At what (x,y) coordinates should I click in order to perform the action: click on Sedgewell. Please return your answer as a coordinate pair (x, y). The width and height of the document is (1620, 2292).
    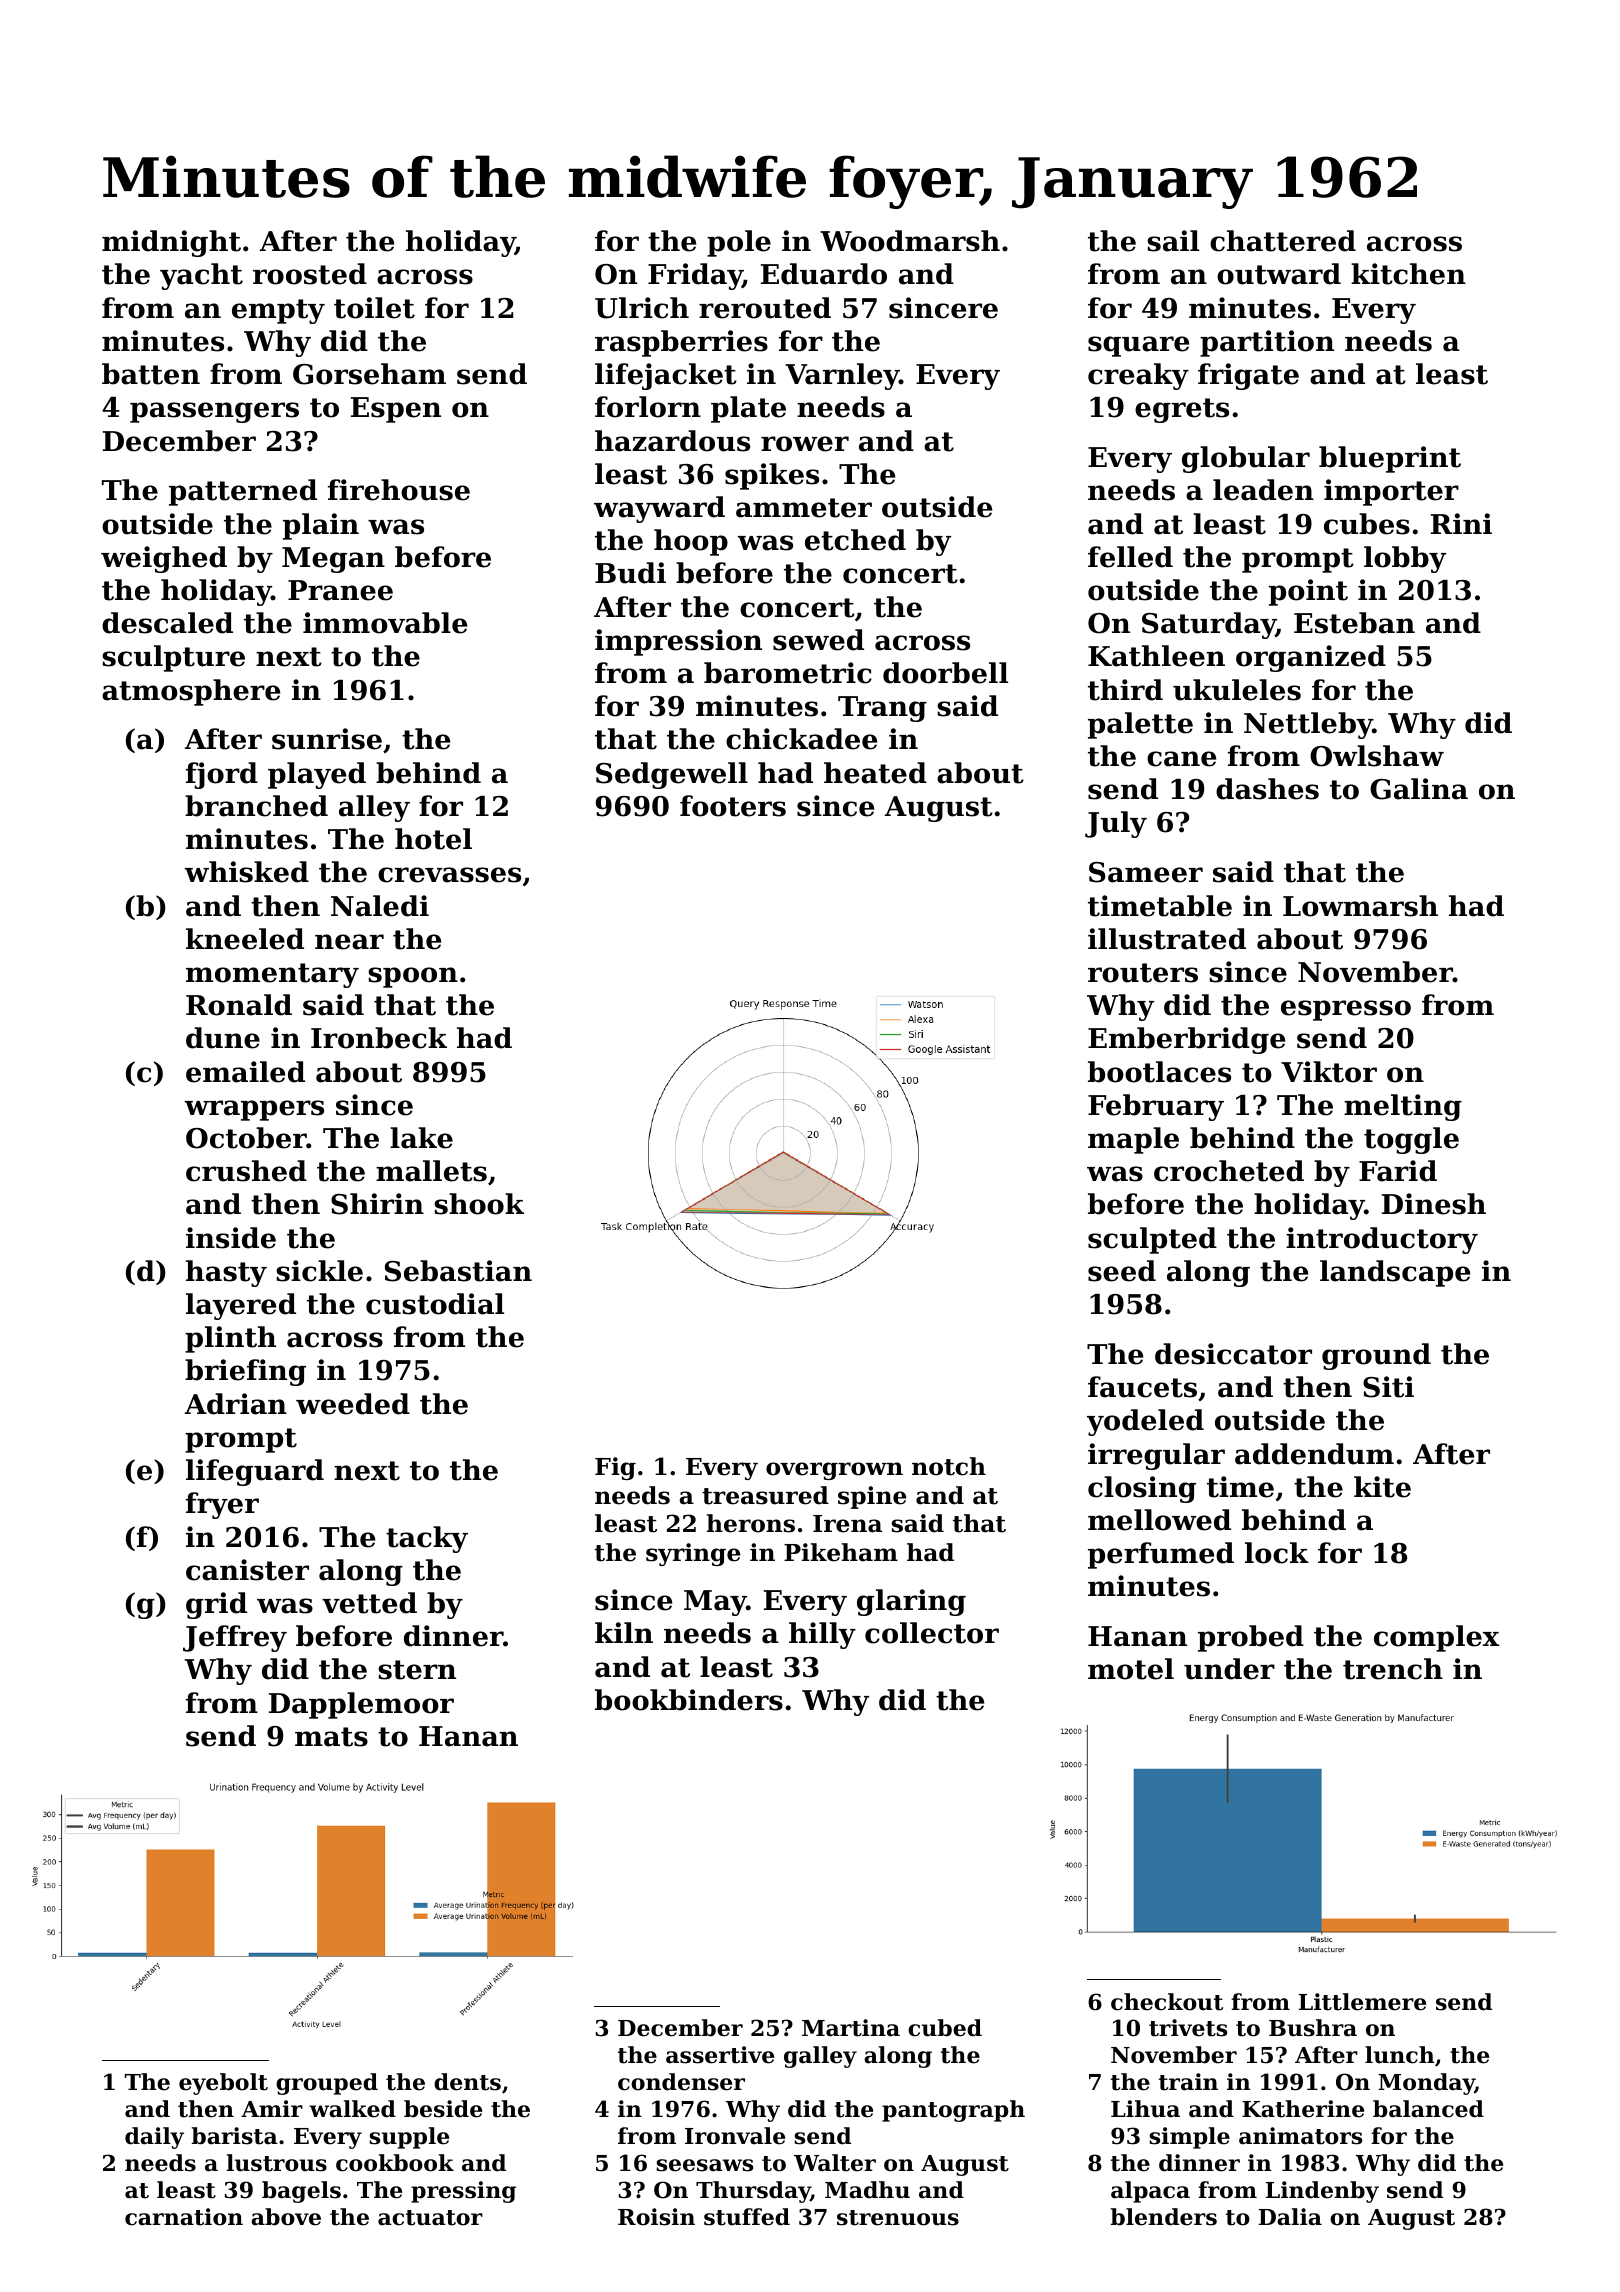
    Looking at the image, I should click on (672, 775).
